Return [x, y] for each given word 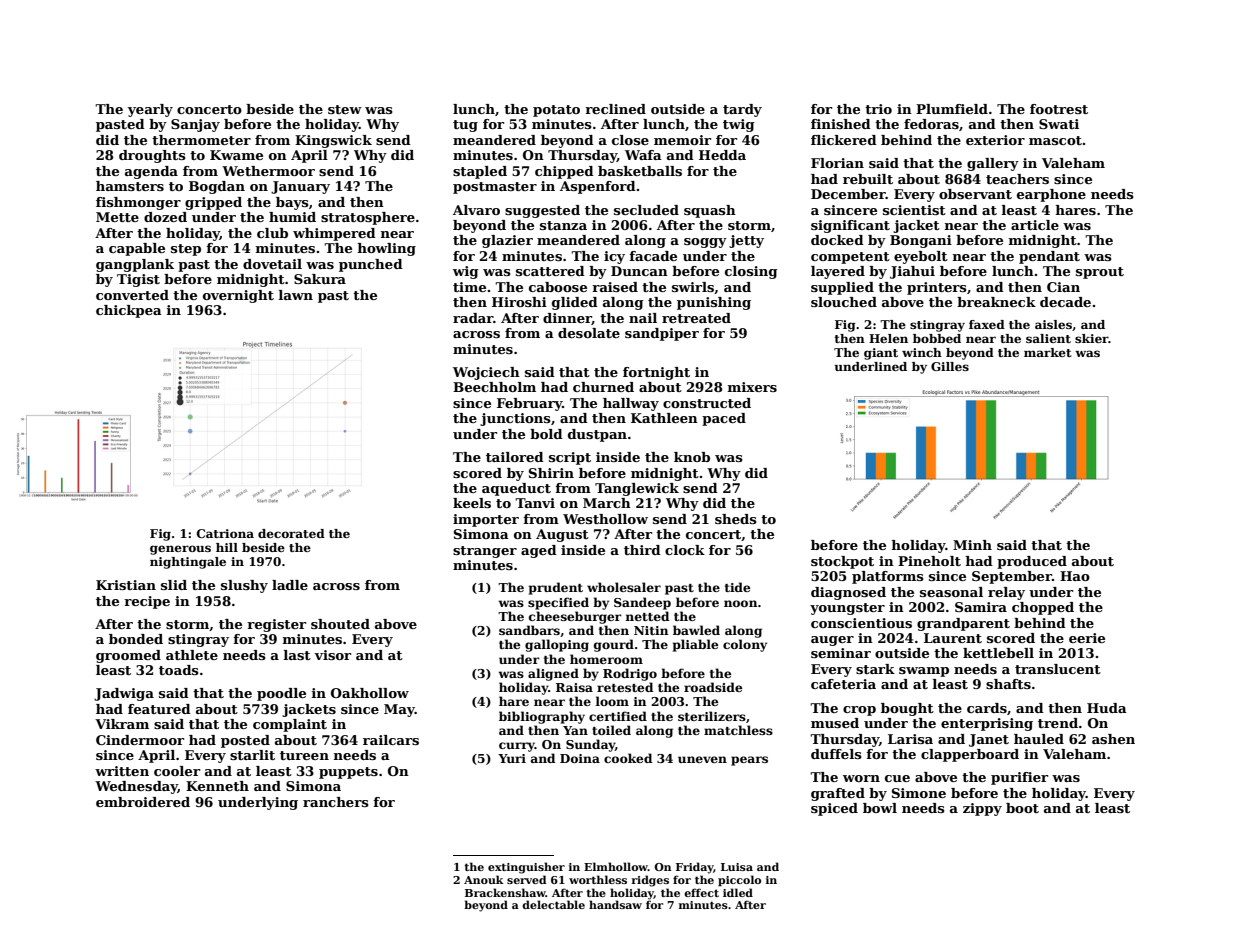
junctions [515, 419]
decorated [291, 533]
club [272, 233]
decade [1065, 302]
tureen [304, 755]
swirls [693, 287]
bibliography [542, 717]
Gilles [950, 366]
